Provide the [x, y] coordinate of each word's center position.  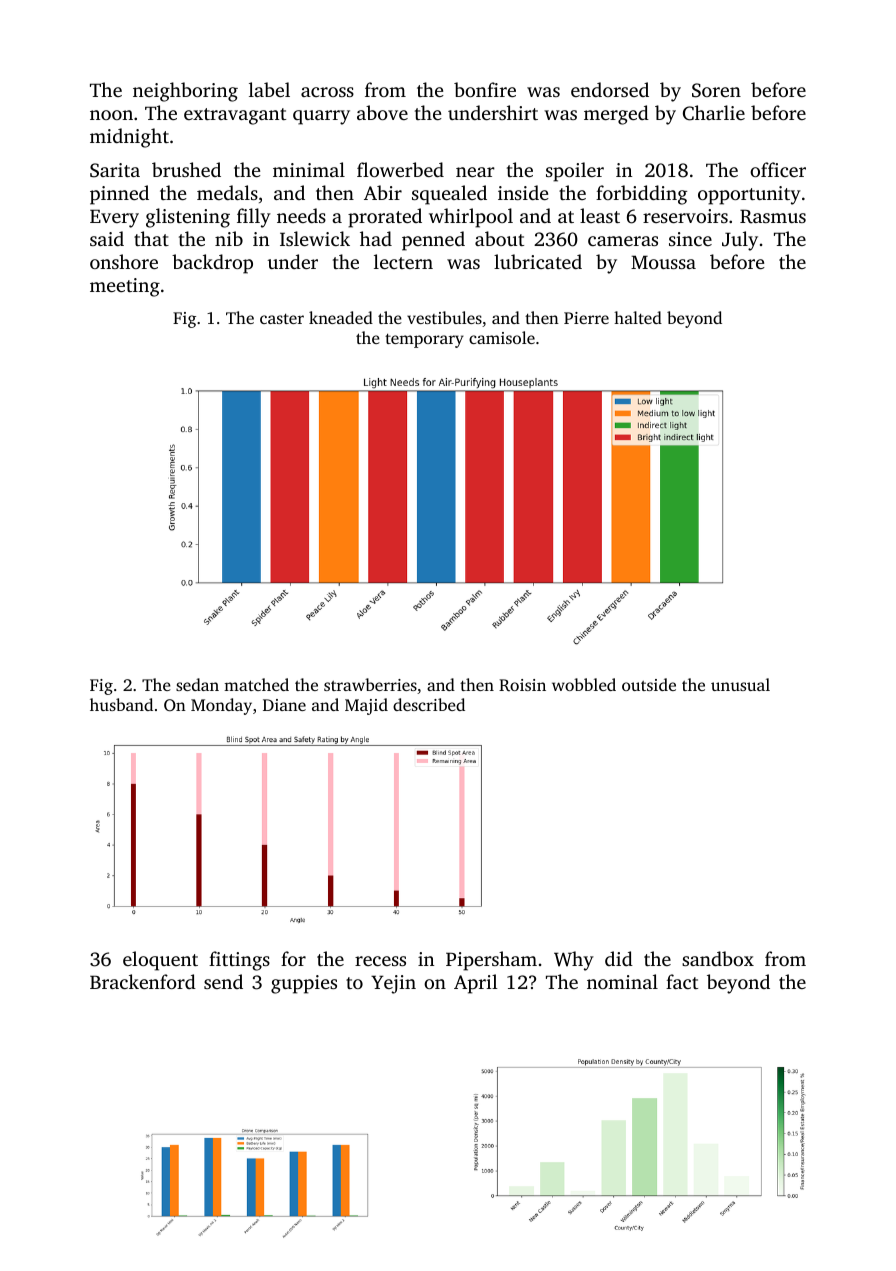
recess [380, 961]
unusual [740, 684]
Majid [366, 706]
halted [638, 317]
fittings [239, 961]
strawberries [370, 684]
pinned [119, 195]
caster [282, 319]
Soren [716, 90]
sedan [197, 684]
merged [616, 115]
